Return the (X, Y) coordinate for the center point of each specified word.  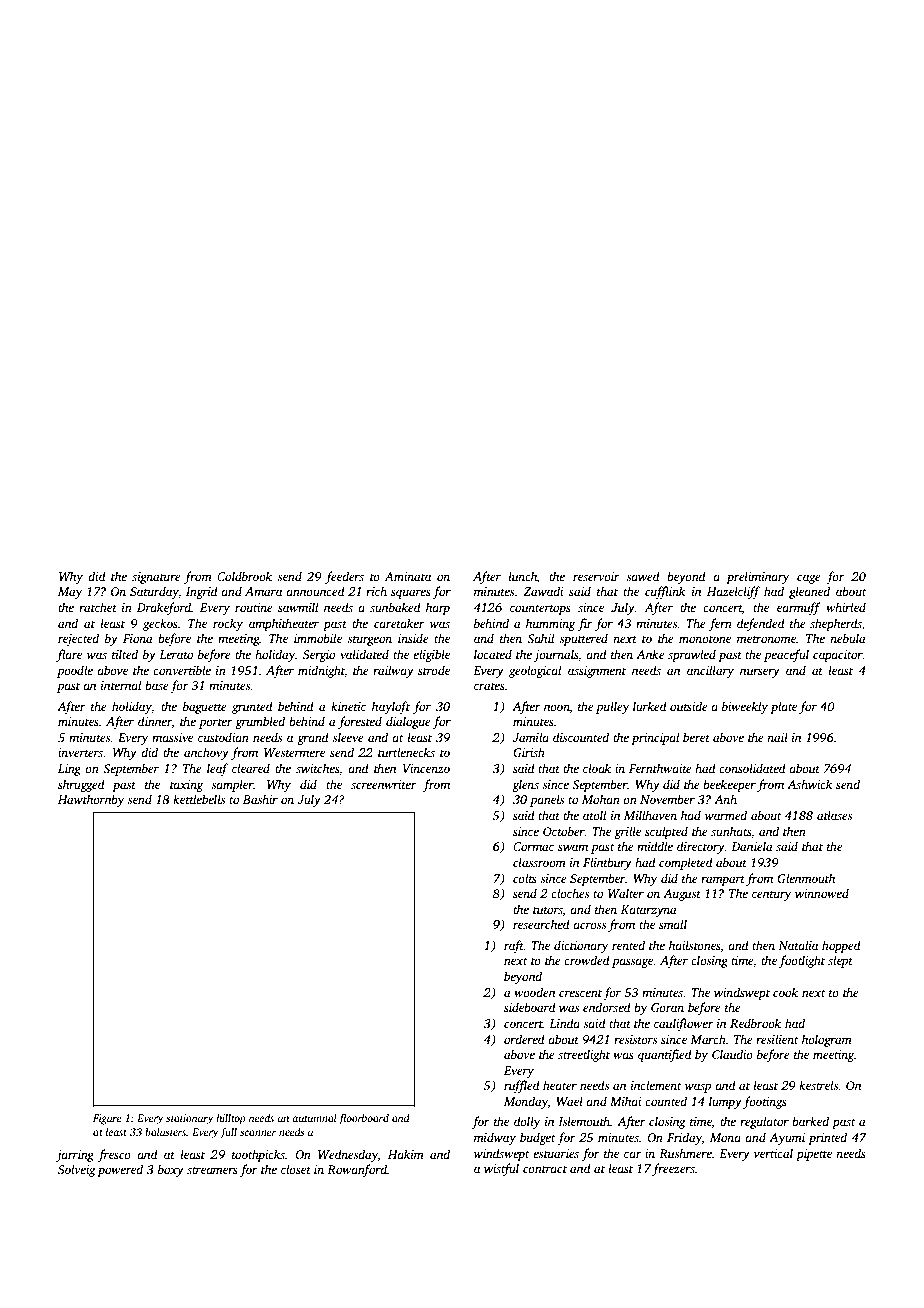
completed (686, 863)
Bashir (260, 799)
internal (121, 685)
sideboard (530, 1007)
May (70, 593)
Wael (569, 1101)
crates (489, 686)
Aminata (408, 576)
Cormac (533, 846)
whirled (846, 607)
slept (840, 961)
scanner (258, 1133)
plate (783, 707)
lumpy (725, 1102)
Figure (107, 1119)
